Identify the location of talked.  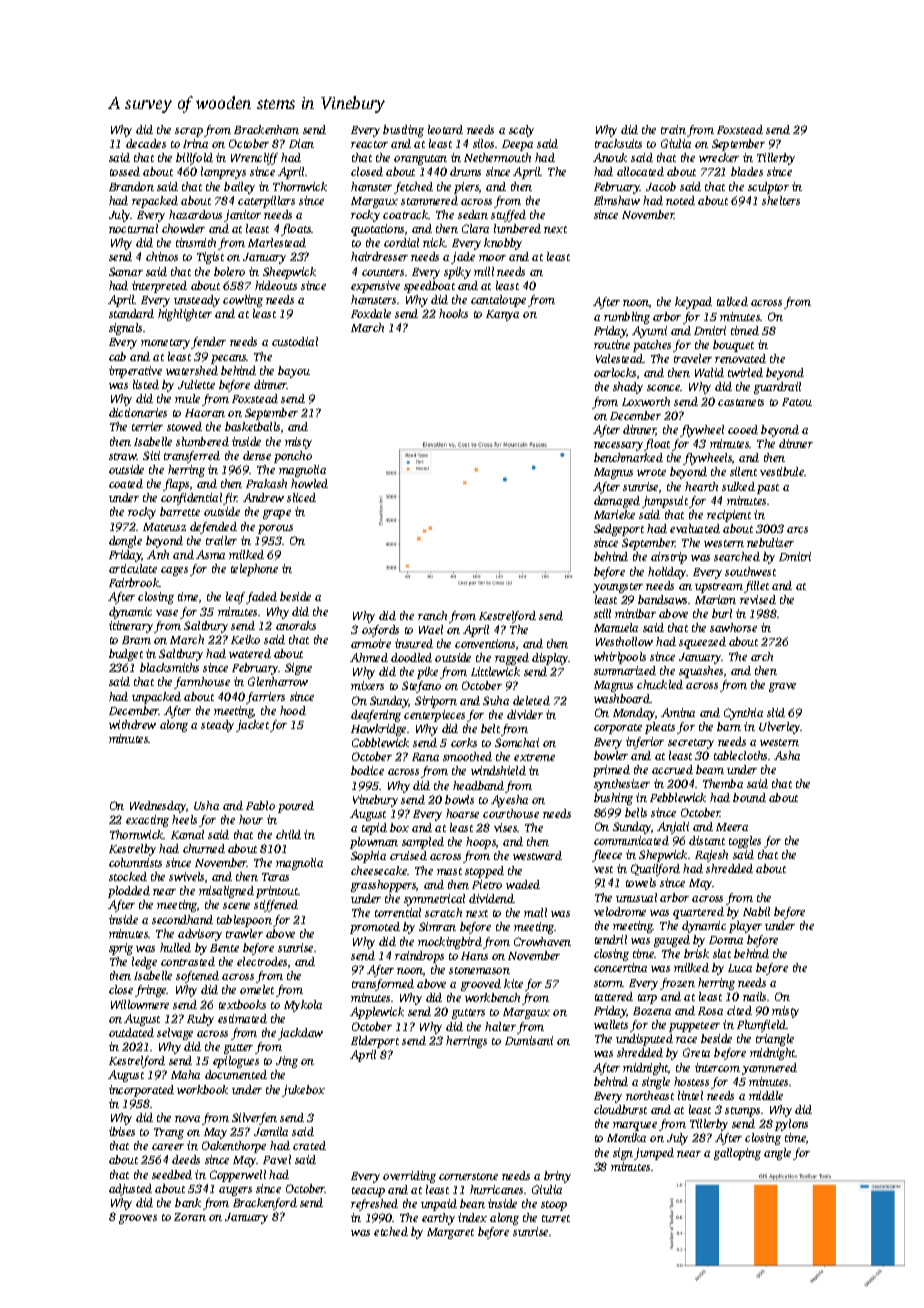
(732, 301).
